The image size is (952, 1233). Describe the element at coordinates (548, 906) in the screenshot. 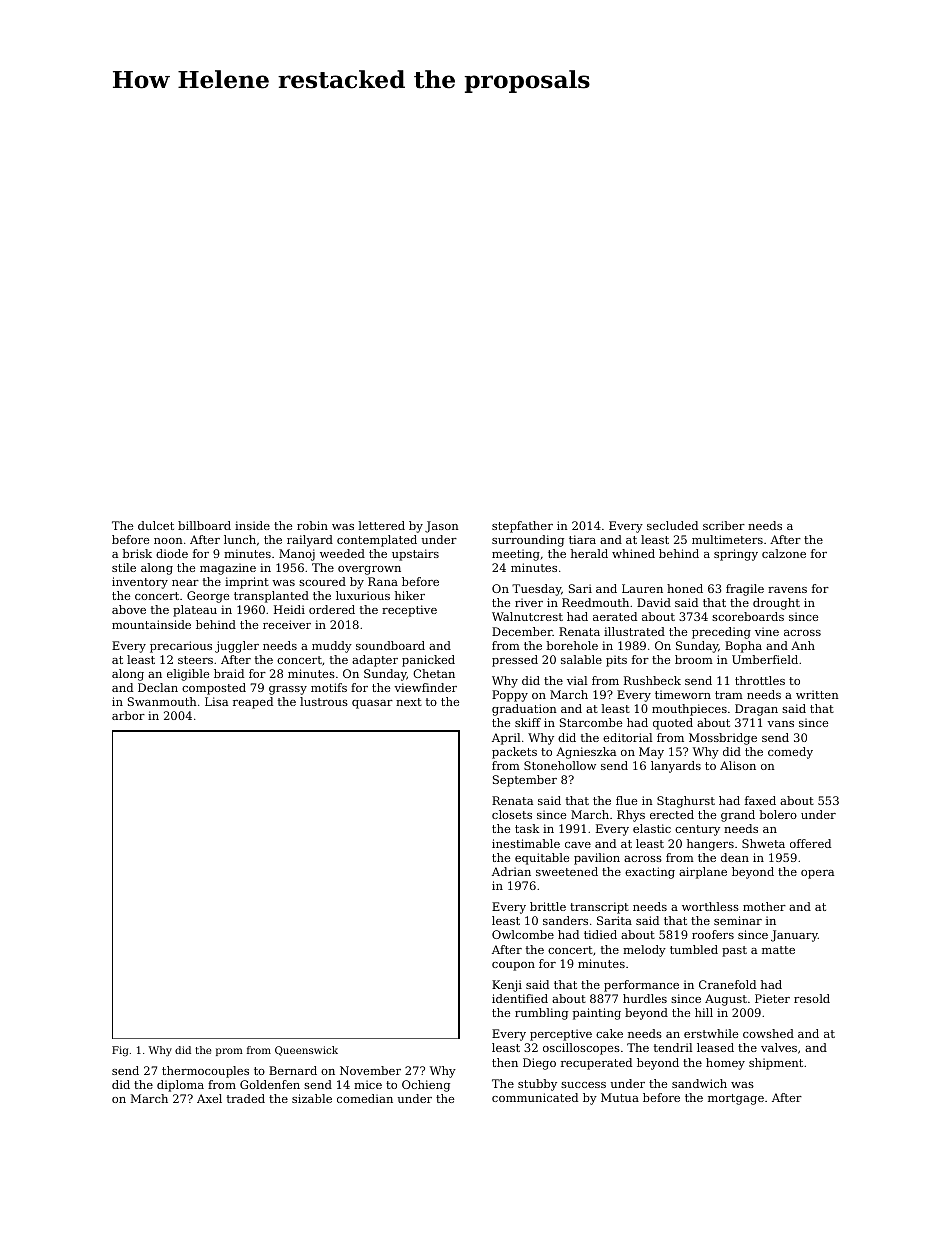

I see `brittle` at that location.
